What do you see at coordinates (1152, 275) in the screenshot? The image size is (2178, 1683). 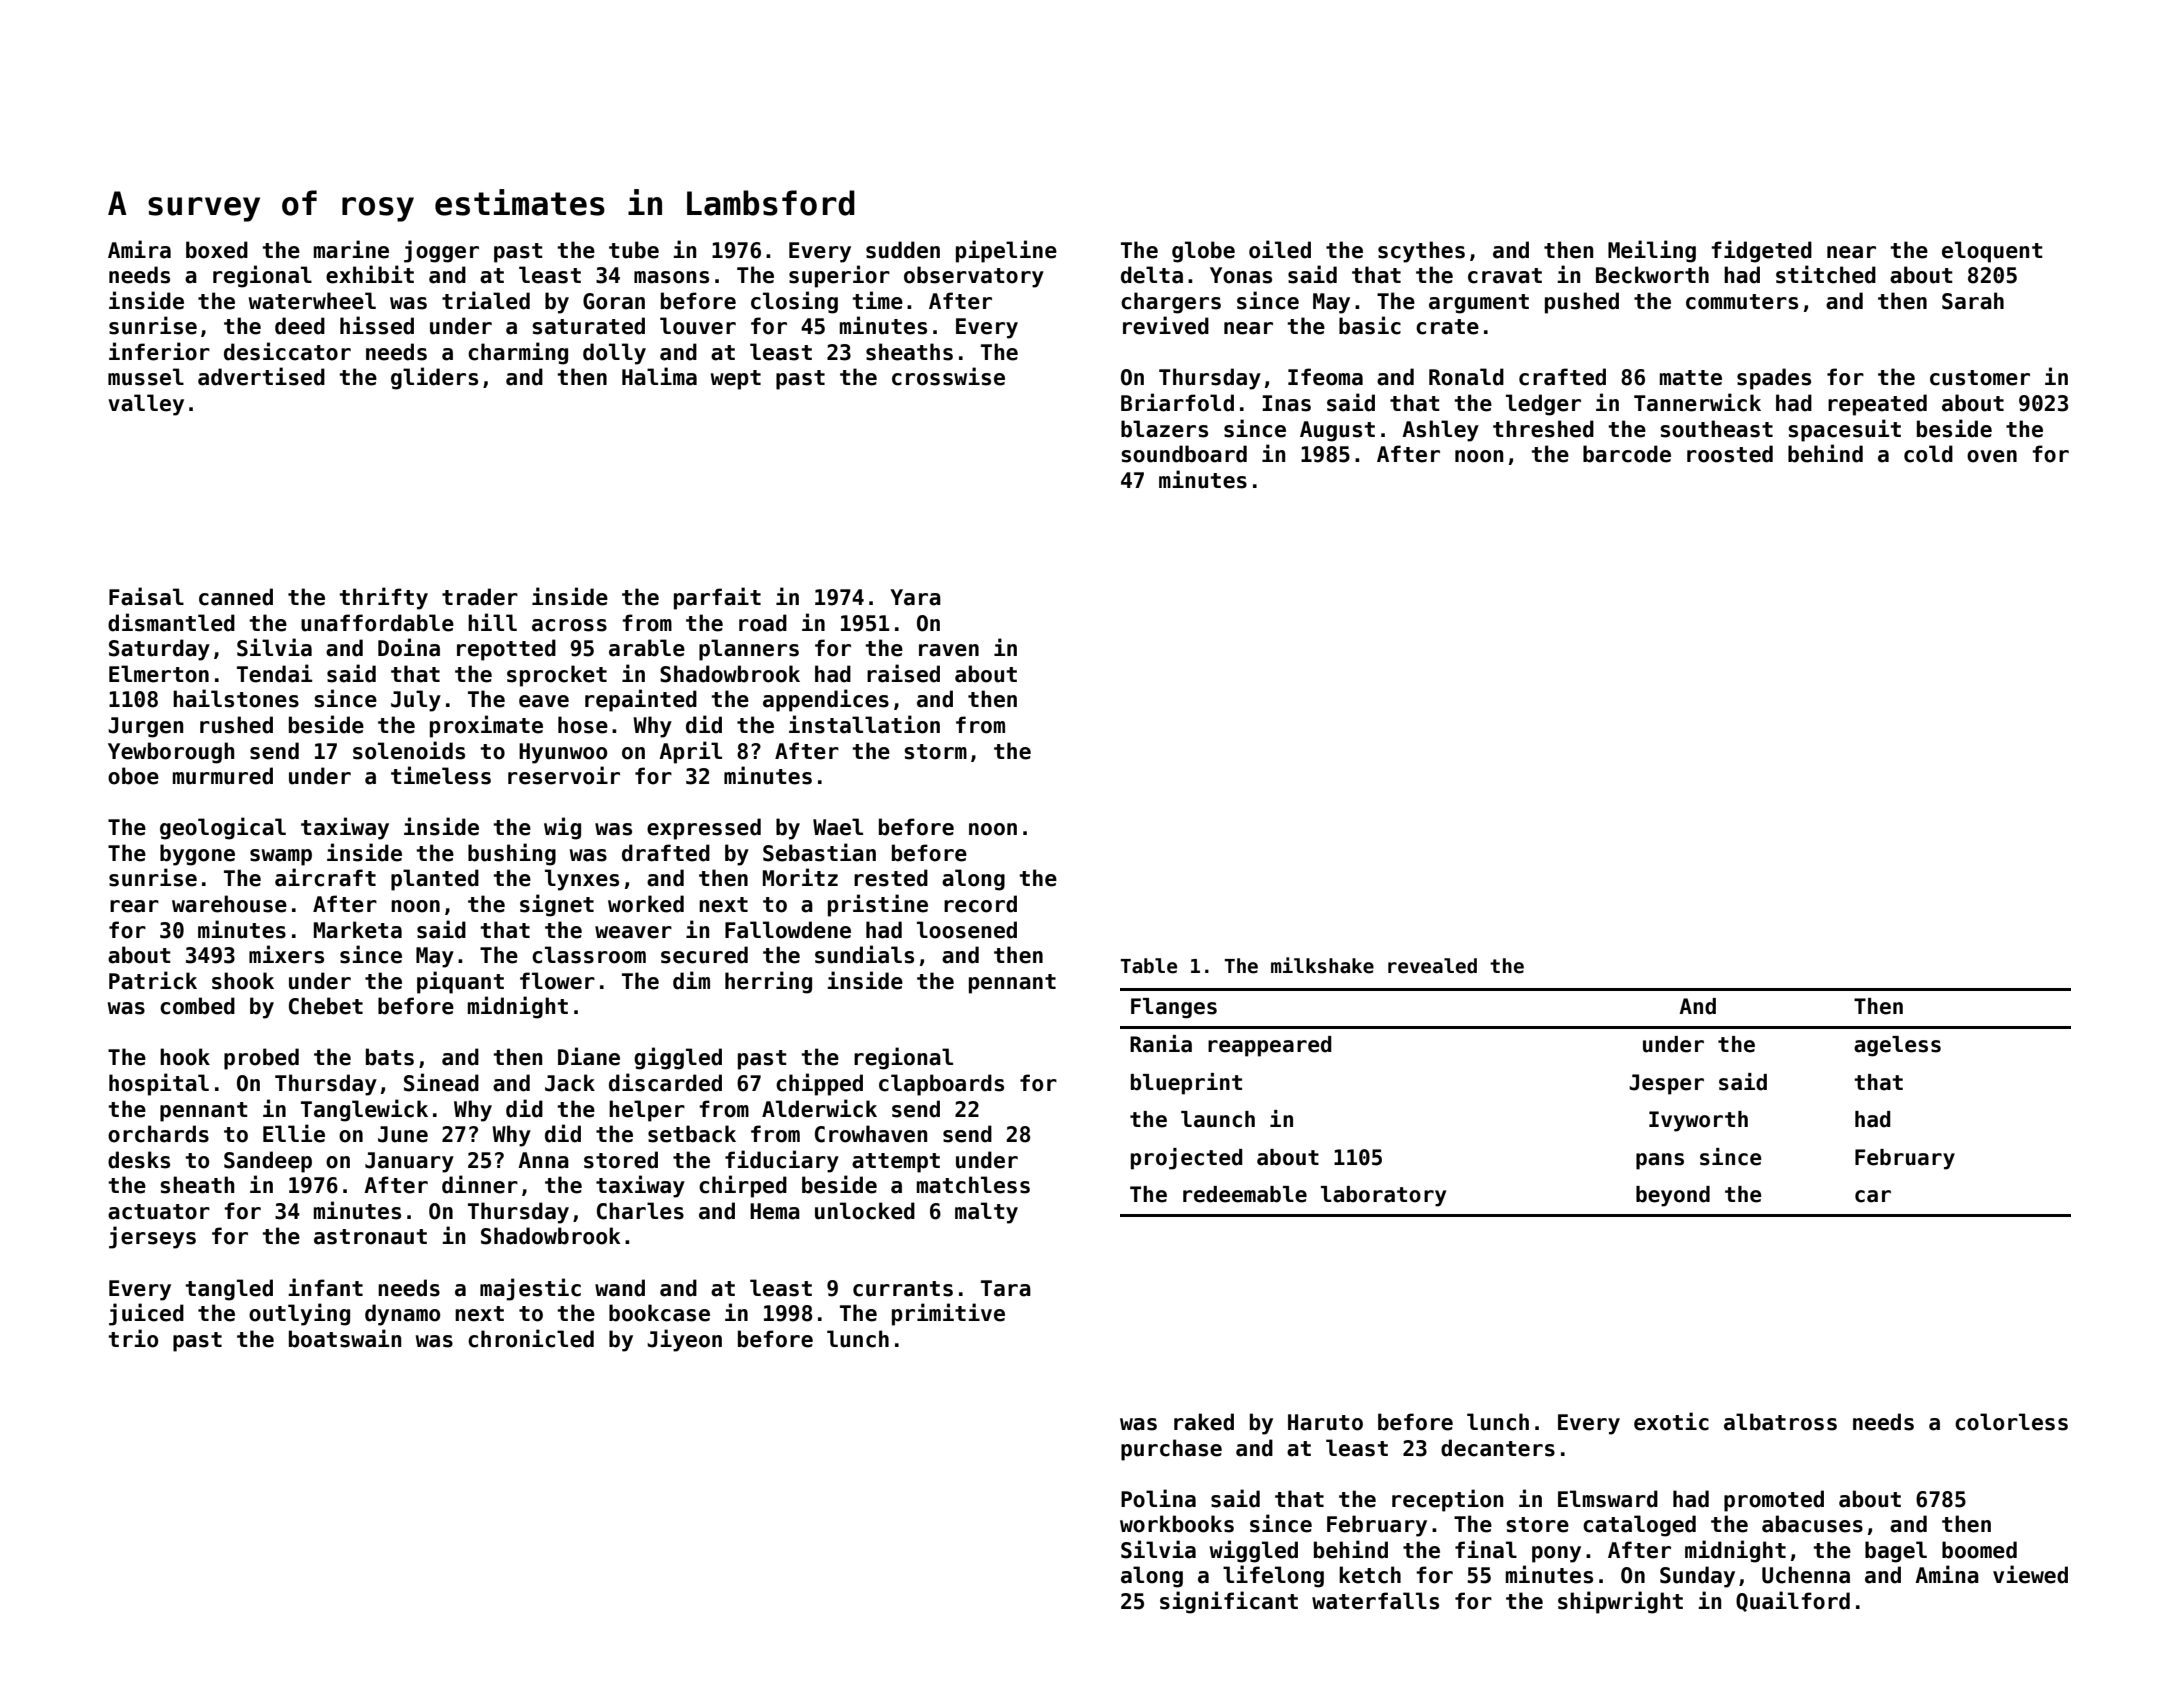 I see `delta` at bounding box center [1152, 275].
